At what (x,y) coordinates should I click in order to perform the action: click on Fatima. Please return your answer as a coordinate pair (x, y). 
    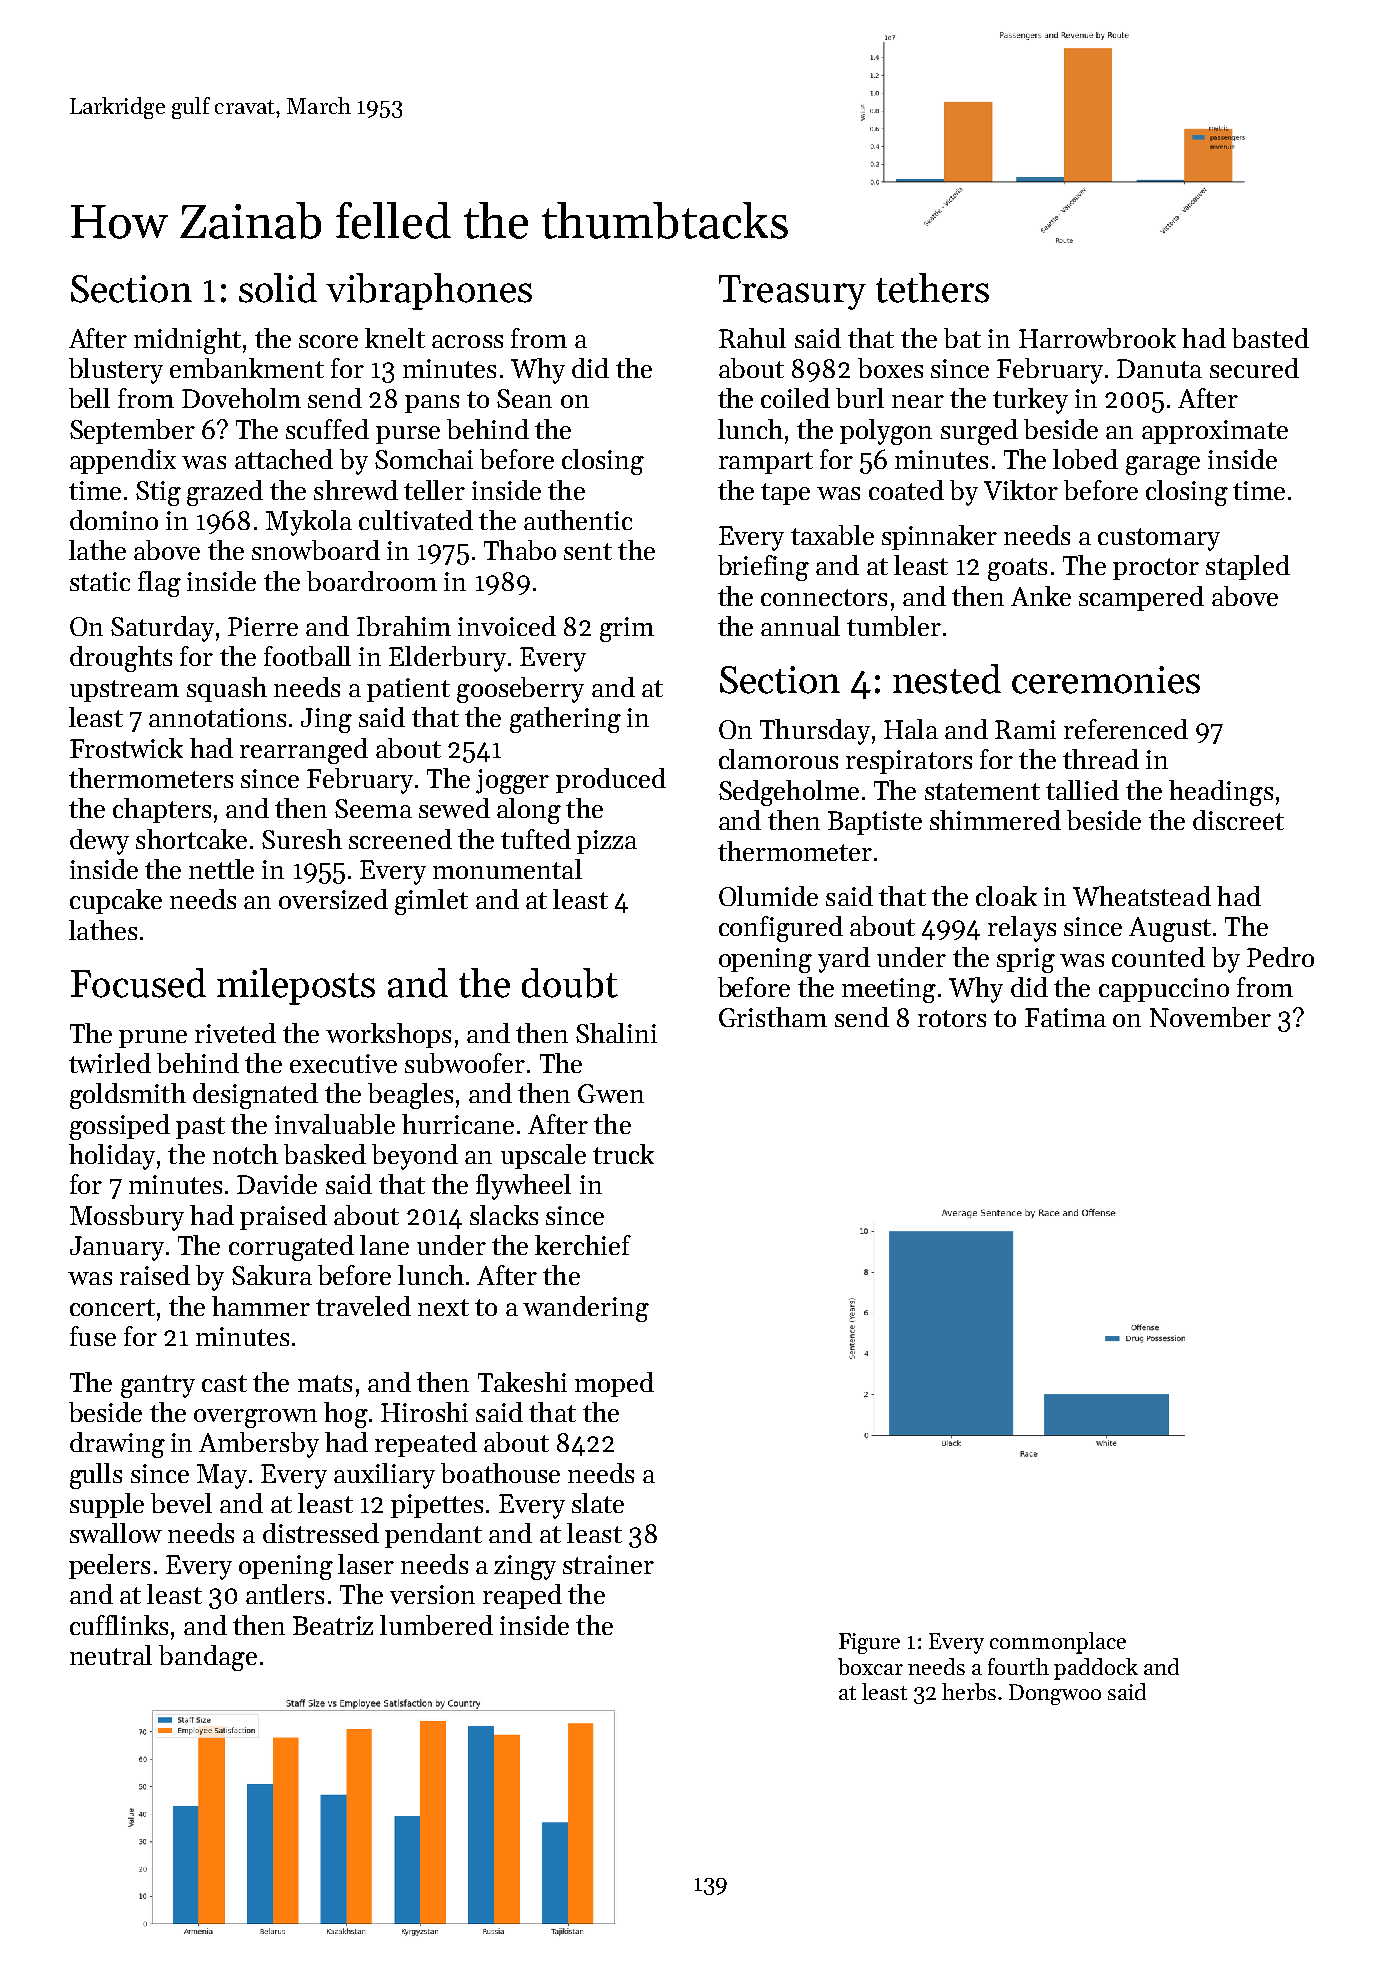
    Looking at the image, I should click on (1065, 1017).
